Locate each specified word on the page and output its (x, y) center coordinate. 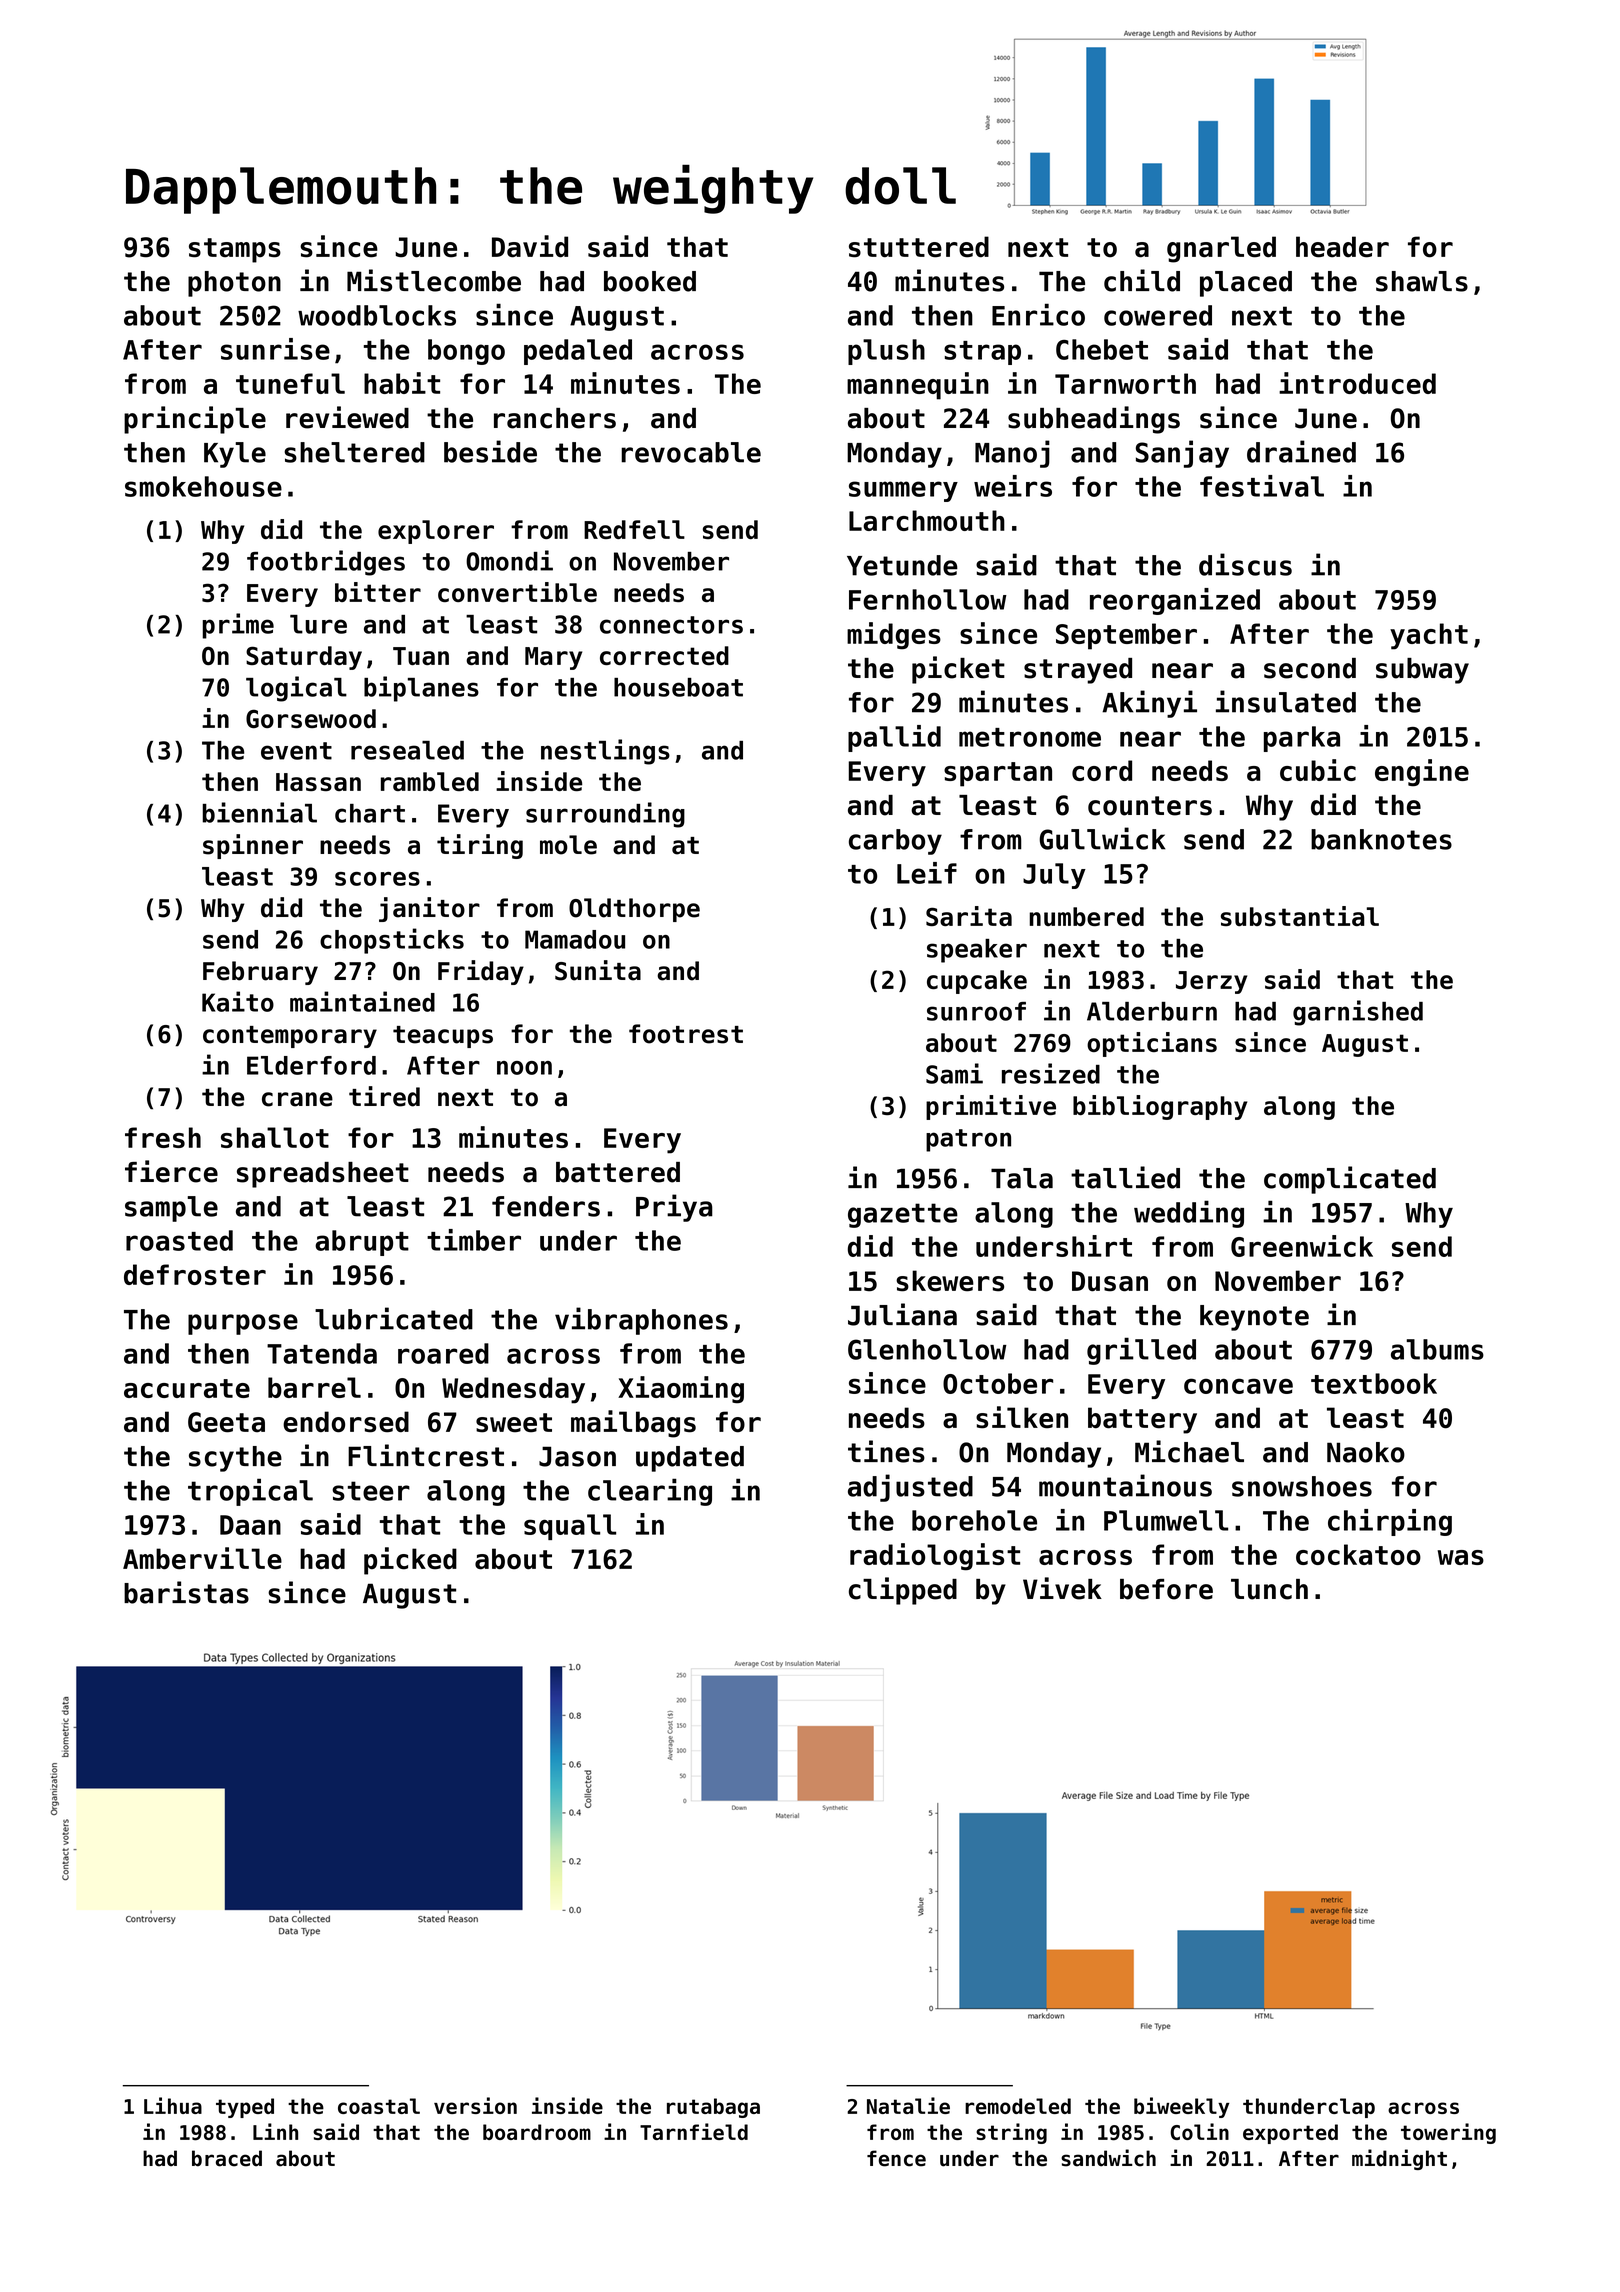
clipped (903, 1591)
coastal (379, 2106)
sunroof (976, 1011)
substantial (1300, 916)
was (1461, 1557)
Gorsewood (311, 718)
